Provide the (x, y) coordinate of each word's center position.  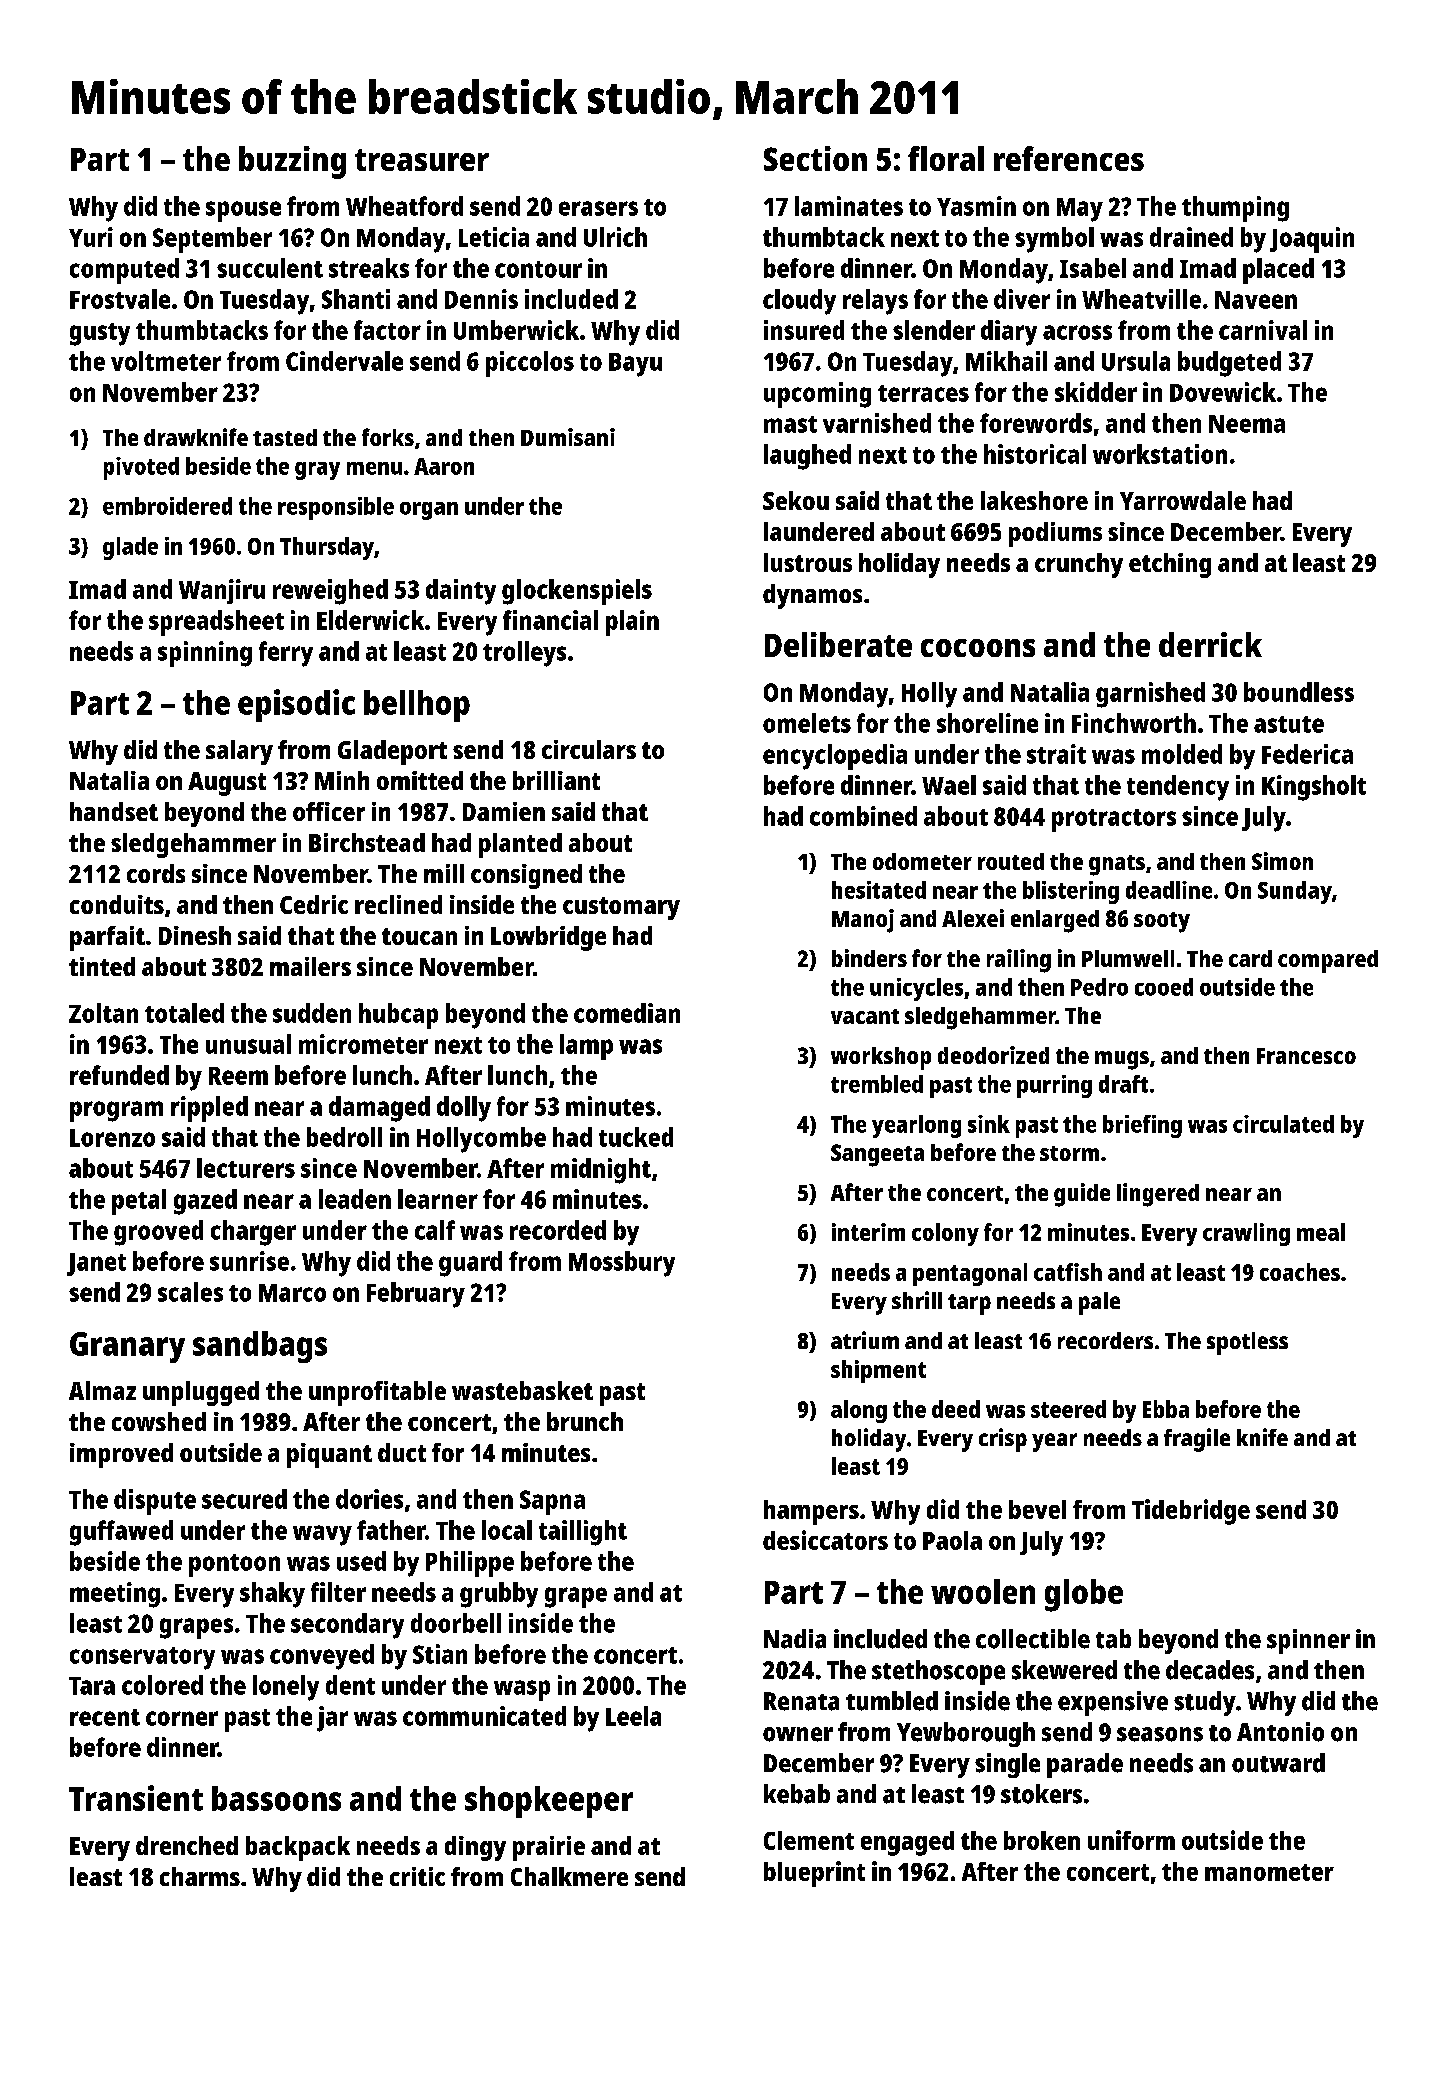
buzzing (292, 162)
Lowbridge (548, 938)
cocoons (978, 648)
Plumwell (1128, 958)
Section (815, 158)
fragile (1197, 1440)
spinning (205, 654)
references (1069, 158)
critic (417, 1876)
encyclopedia (835, 757)
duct (402, 1452)
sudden (312, 1013)
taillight (583, 1533)
